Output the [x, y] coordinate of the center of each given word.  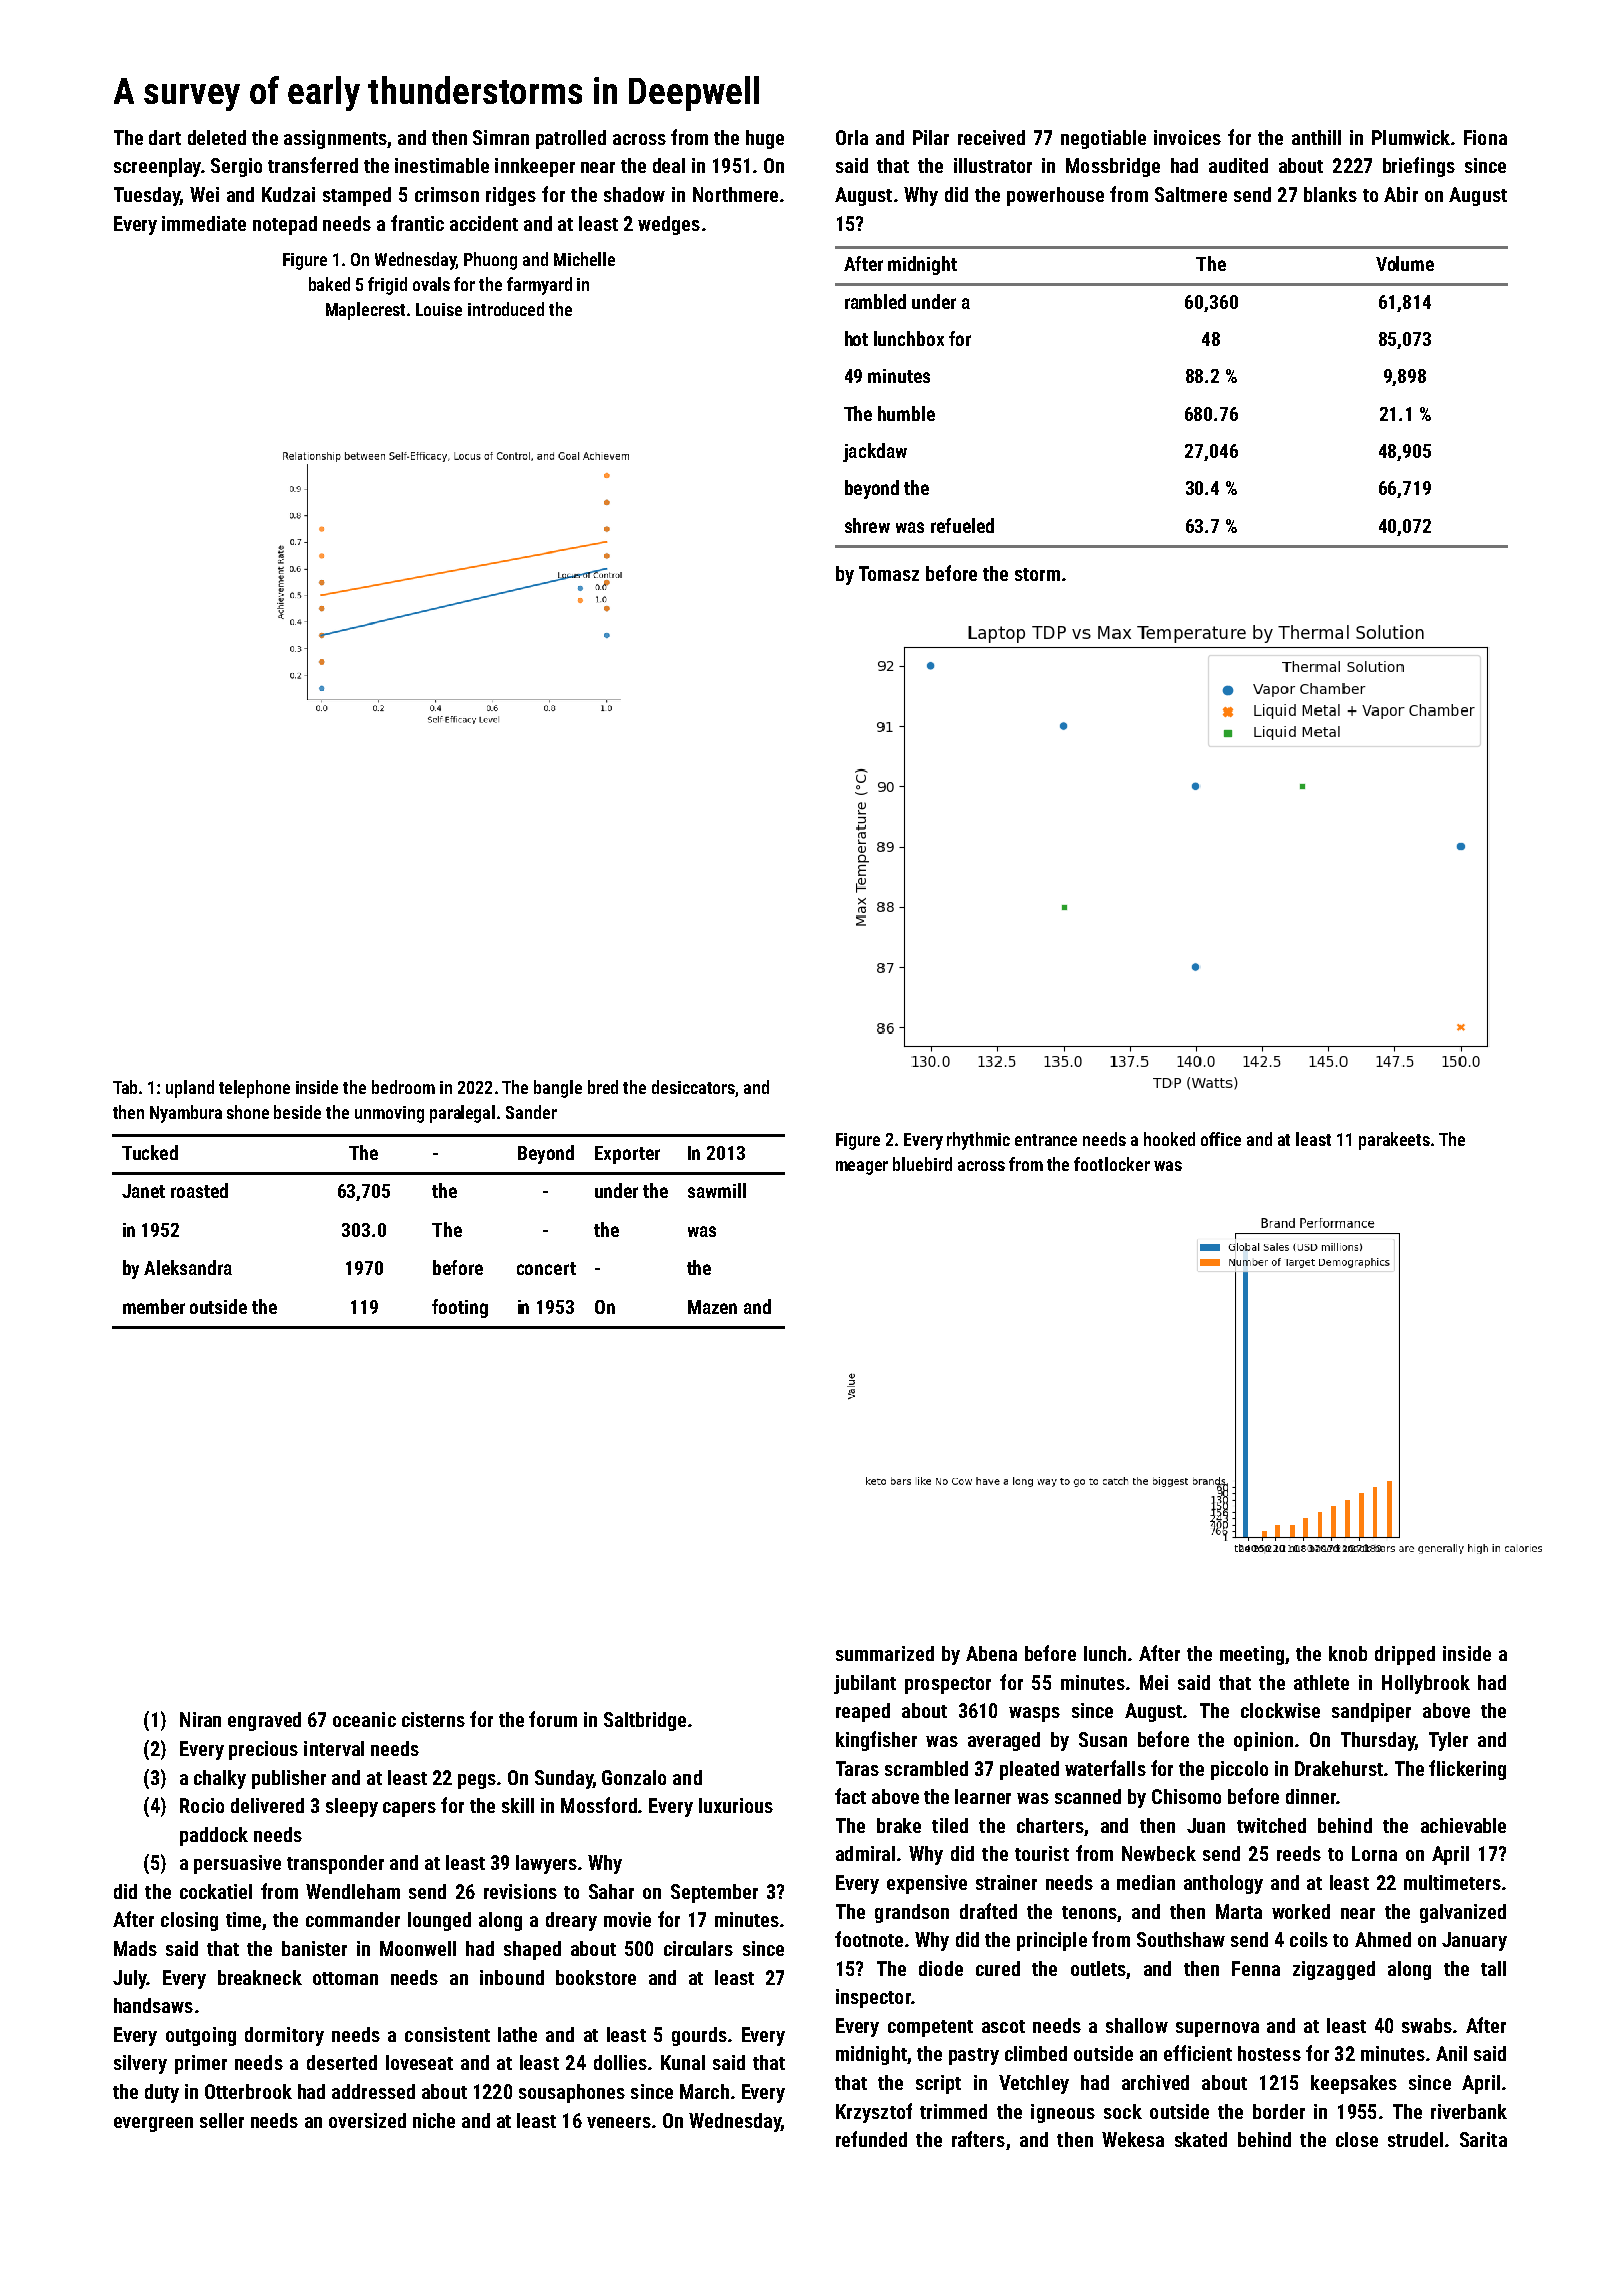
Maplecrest [365, 311]
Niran [200, 1719]
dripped [1405, 1655]
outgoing [201, 2036]
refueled [962, 525]
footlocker [1112, 1164]
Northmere [735, 194]
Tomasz [889, 573]
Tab [125, 1087]
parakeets [1394, 1141]
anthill [1316, 137]
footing [460, 1308]
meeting [1252, 1655]
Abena [991, 1653]
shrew [867, 525]
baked [329, 284]
